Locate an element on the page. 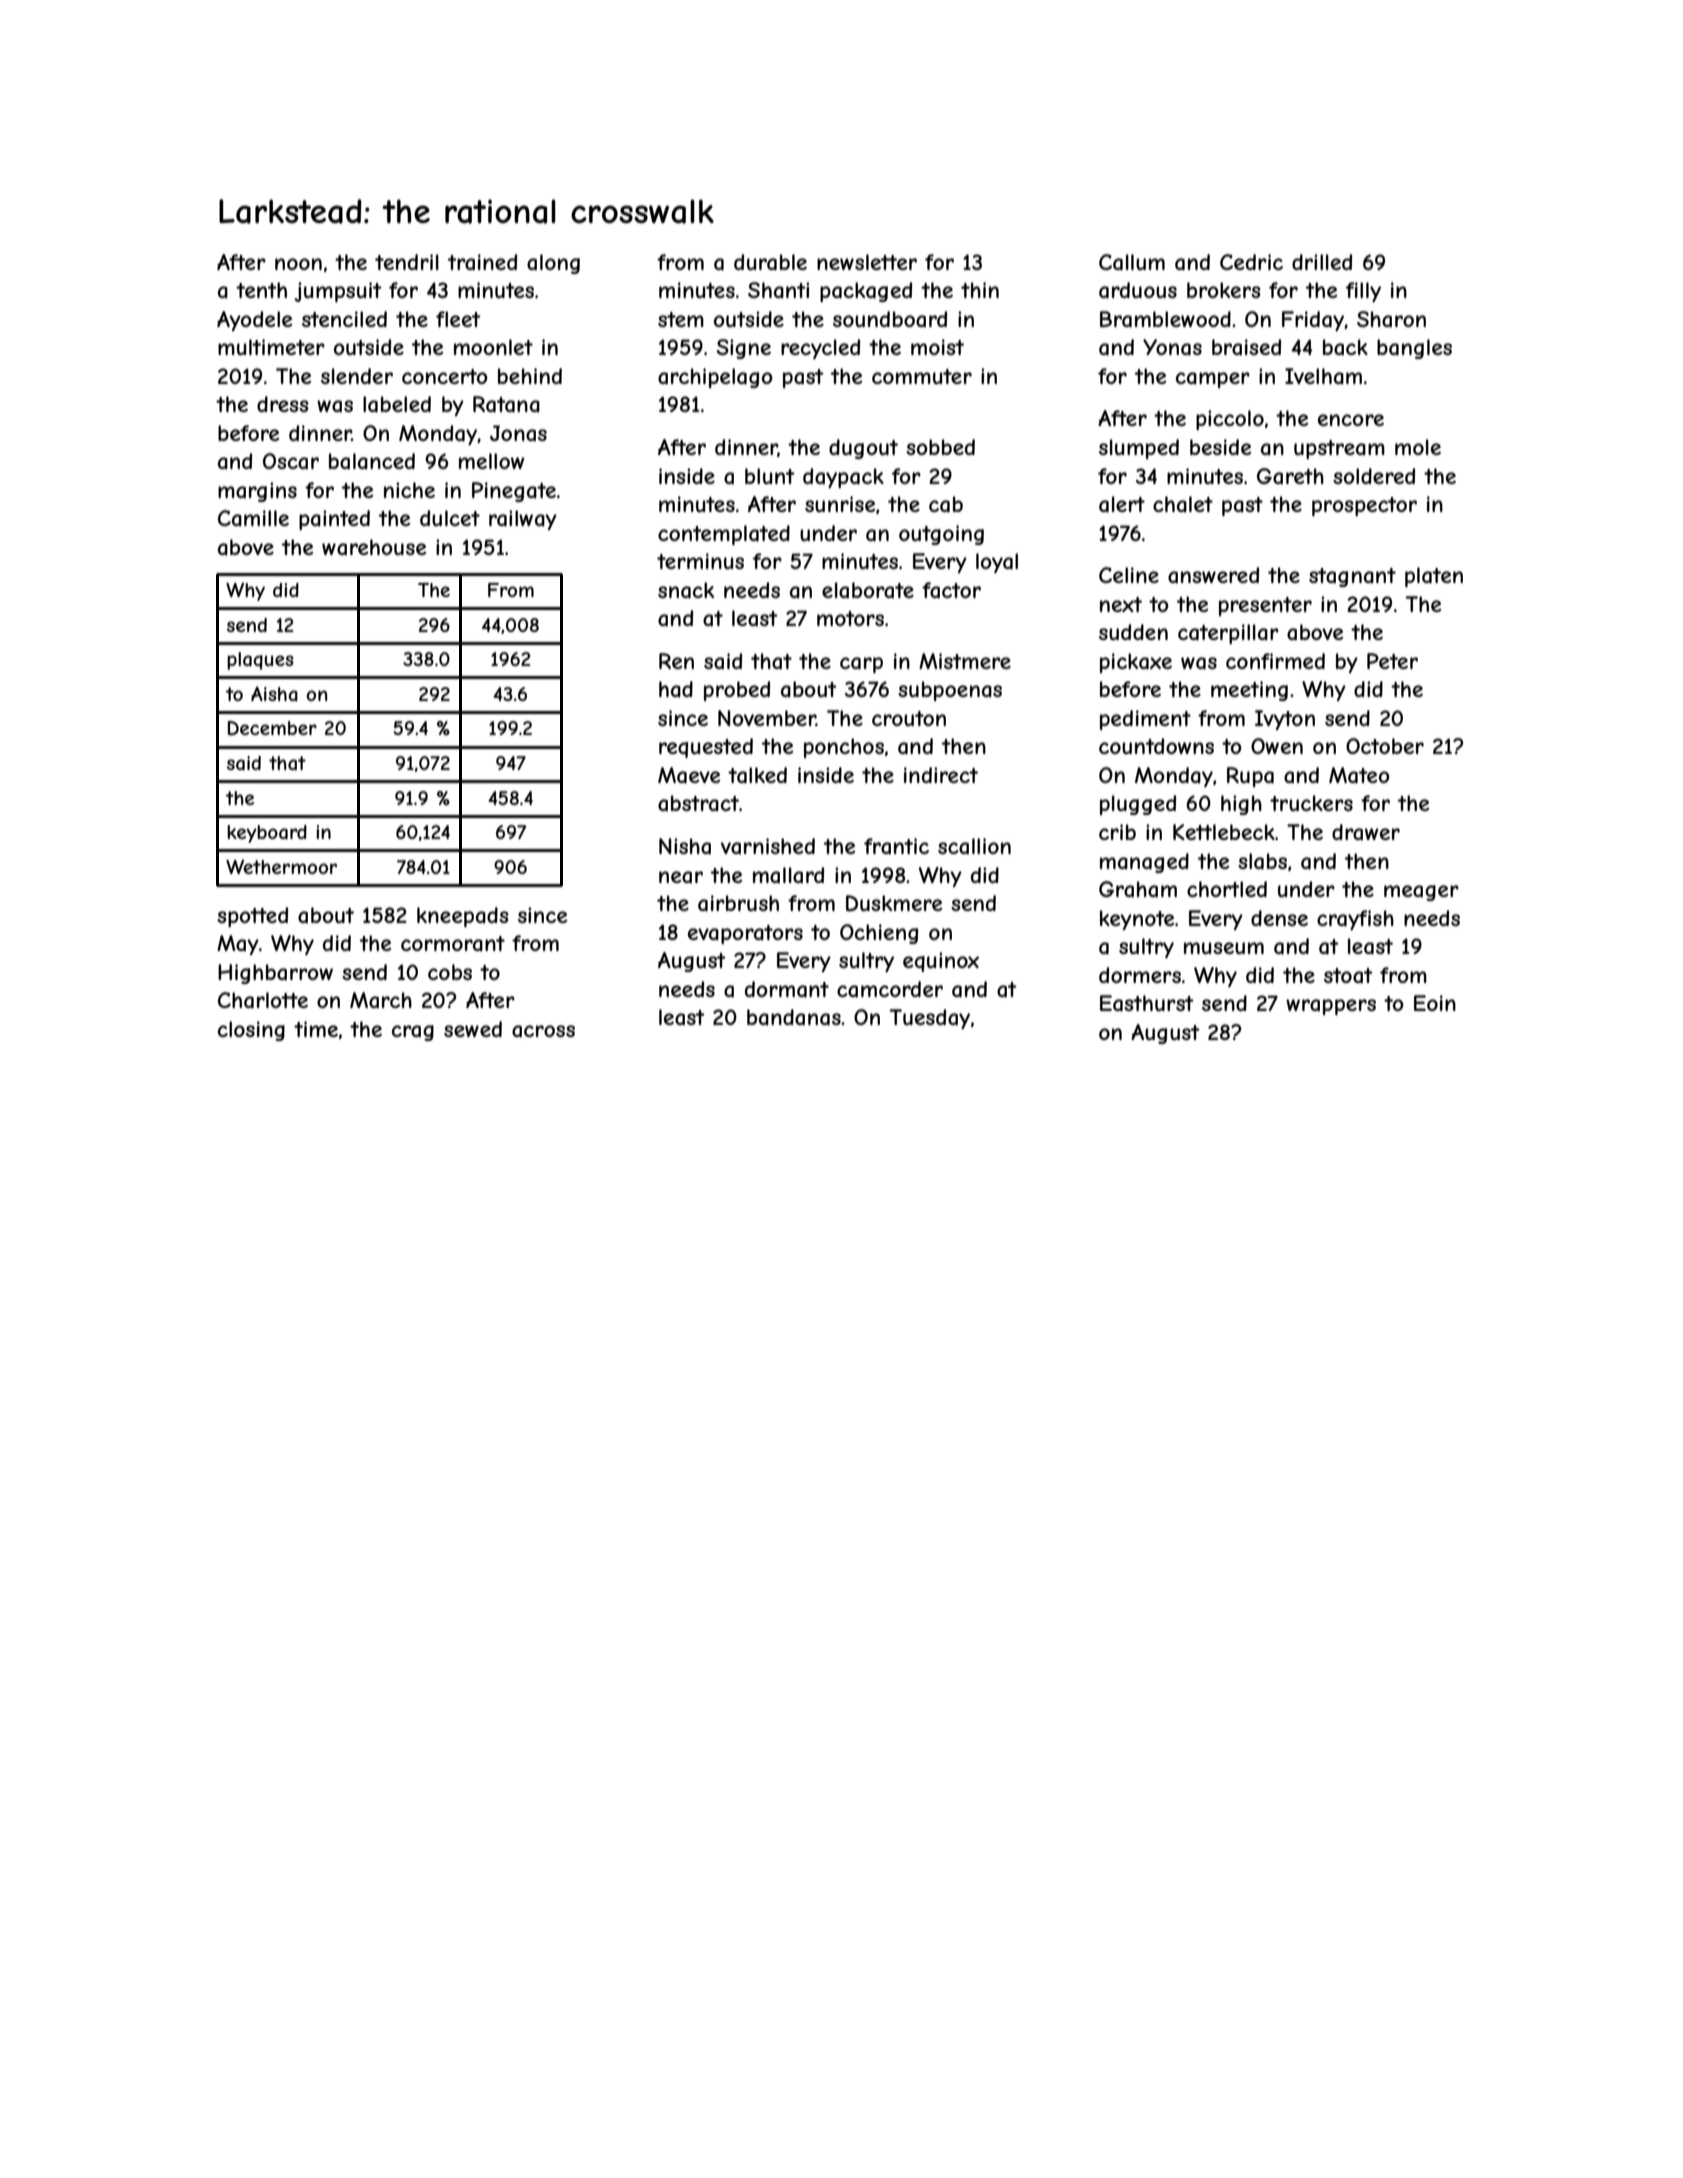 Image resolution: width=1683 pixels, height=2178 pixels. sudden is located at coordinates (1133, 632).
